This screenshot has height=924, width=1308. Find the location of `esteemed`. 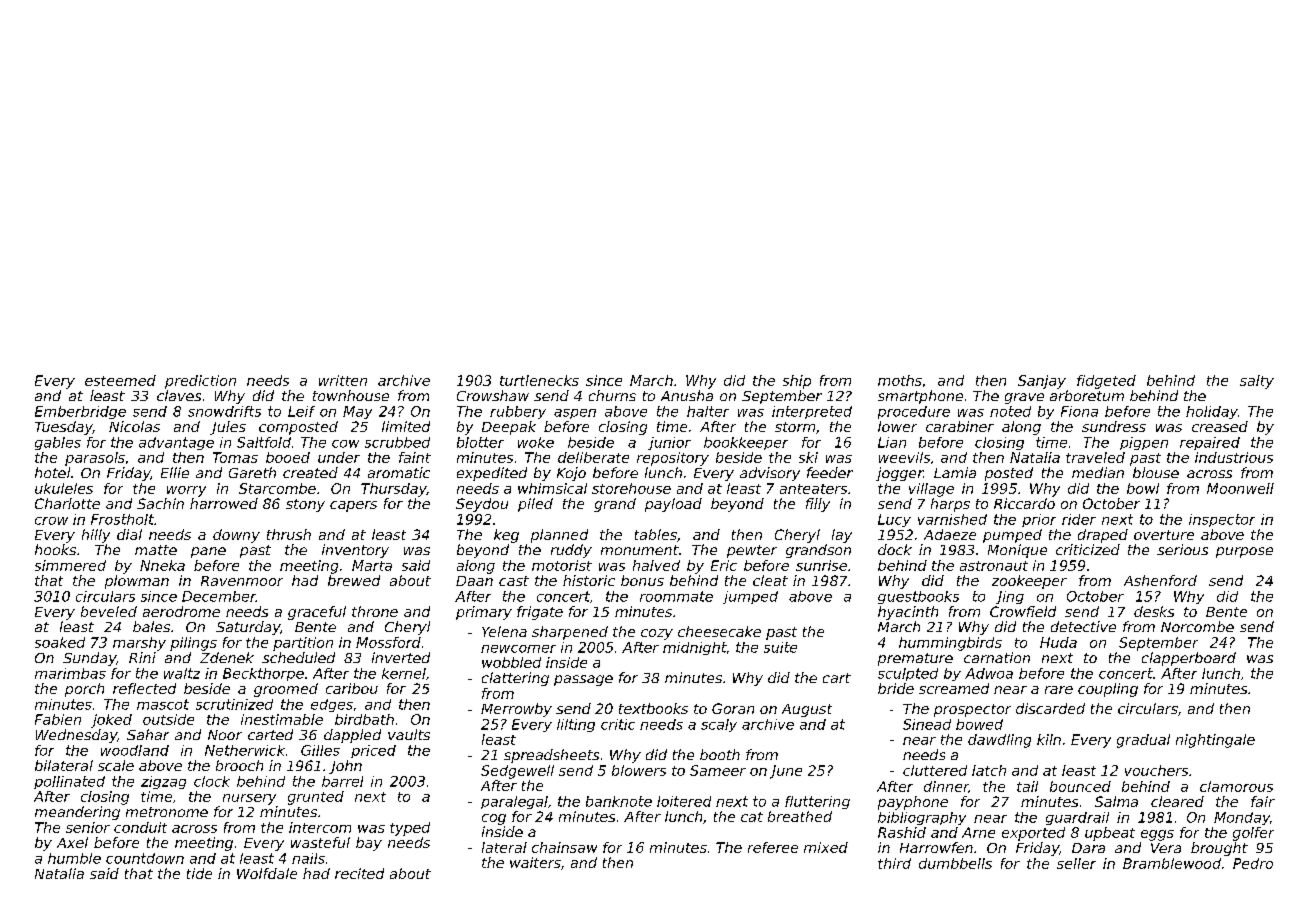

esteemed is located at coordinates (120, 380).
